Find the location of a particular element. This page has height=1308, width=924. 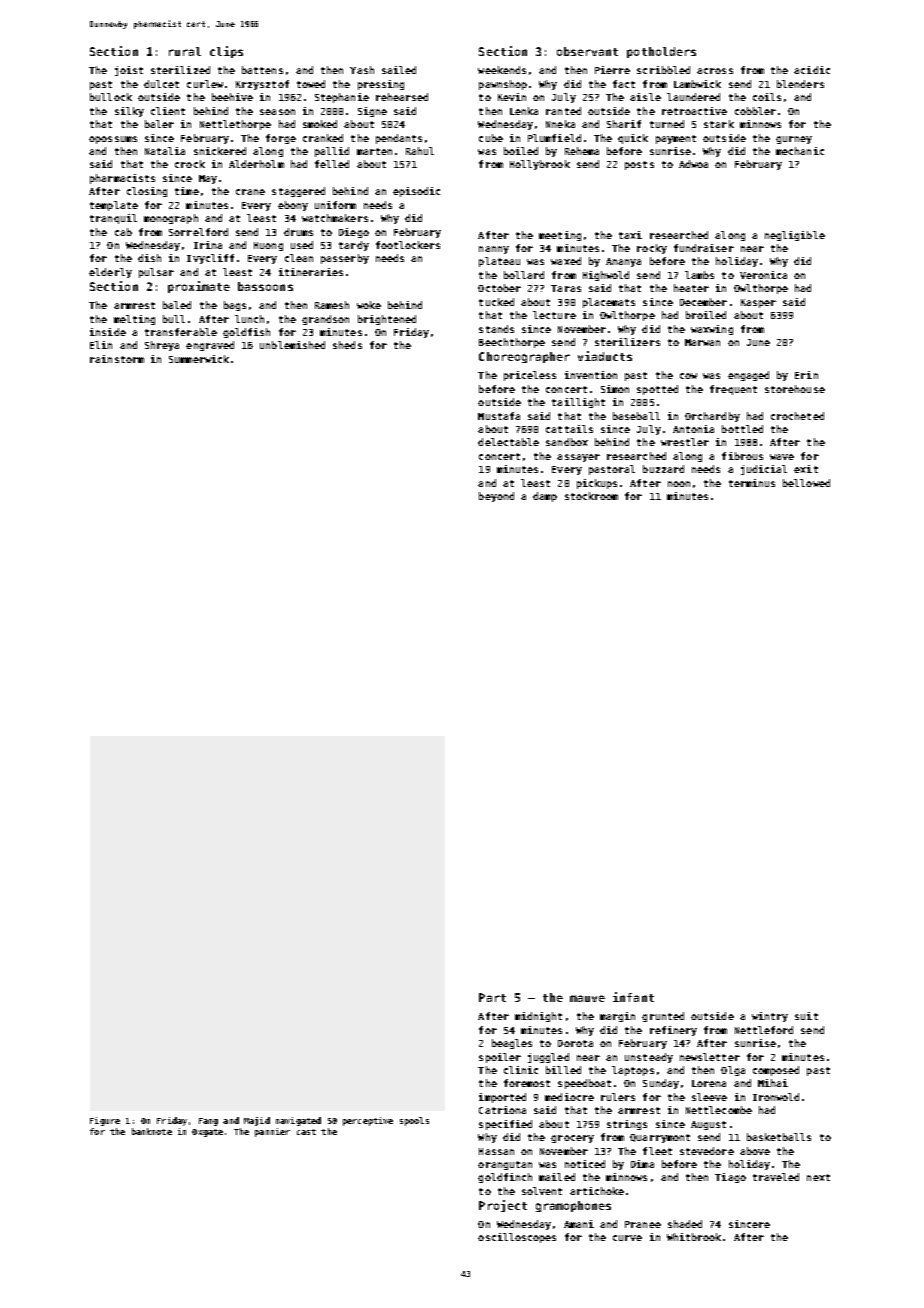

posts is located at coordinates (639, 165).
